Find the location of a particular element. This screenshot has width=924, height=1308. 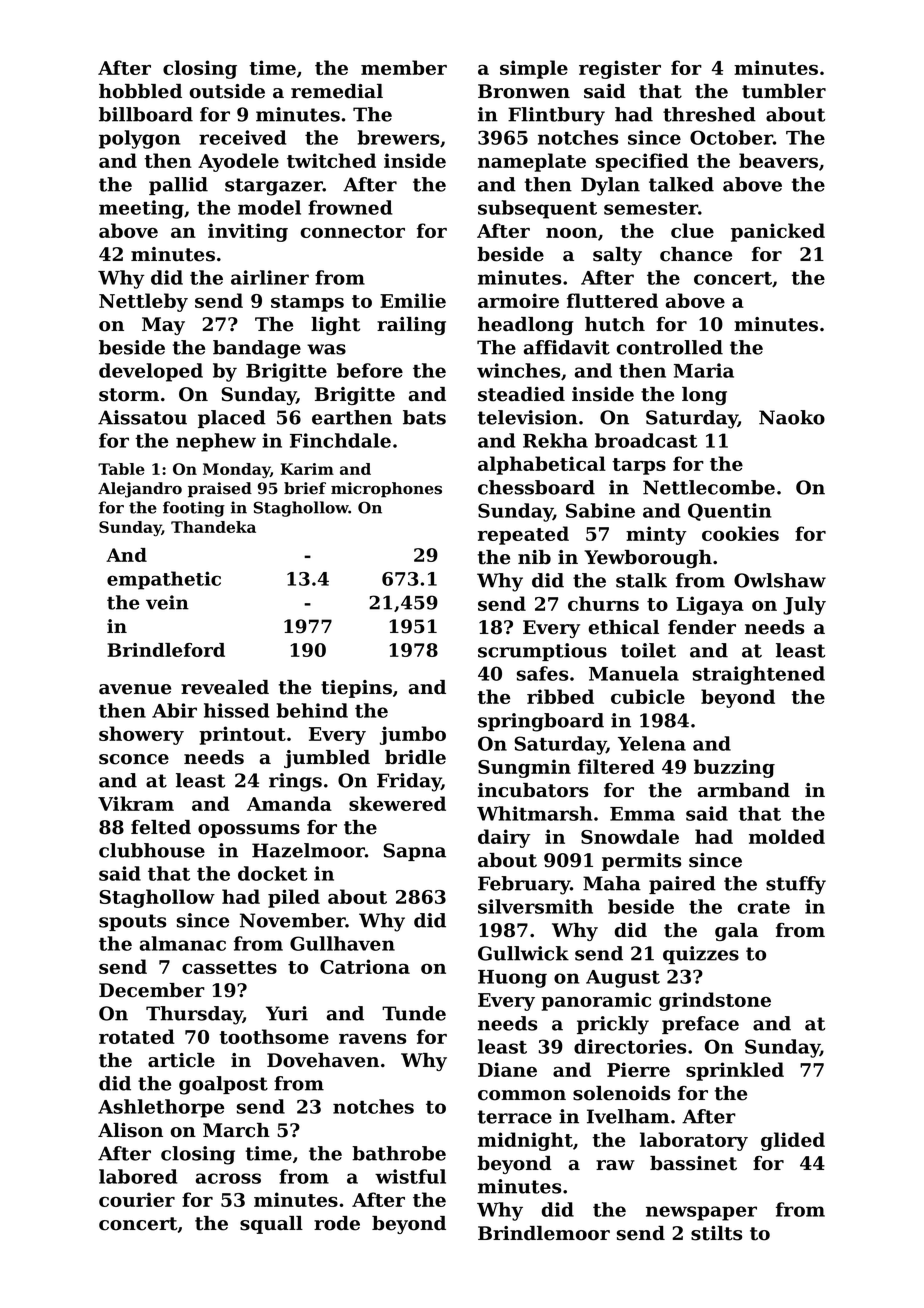

Owlshaw is located at coordinates (780, 580).
